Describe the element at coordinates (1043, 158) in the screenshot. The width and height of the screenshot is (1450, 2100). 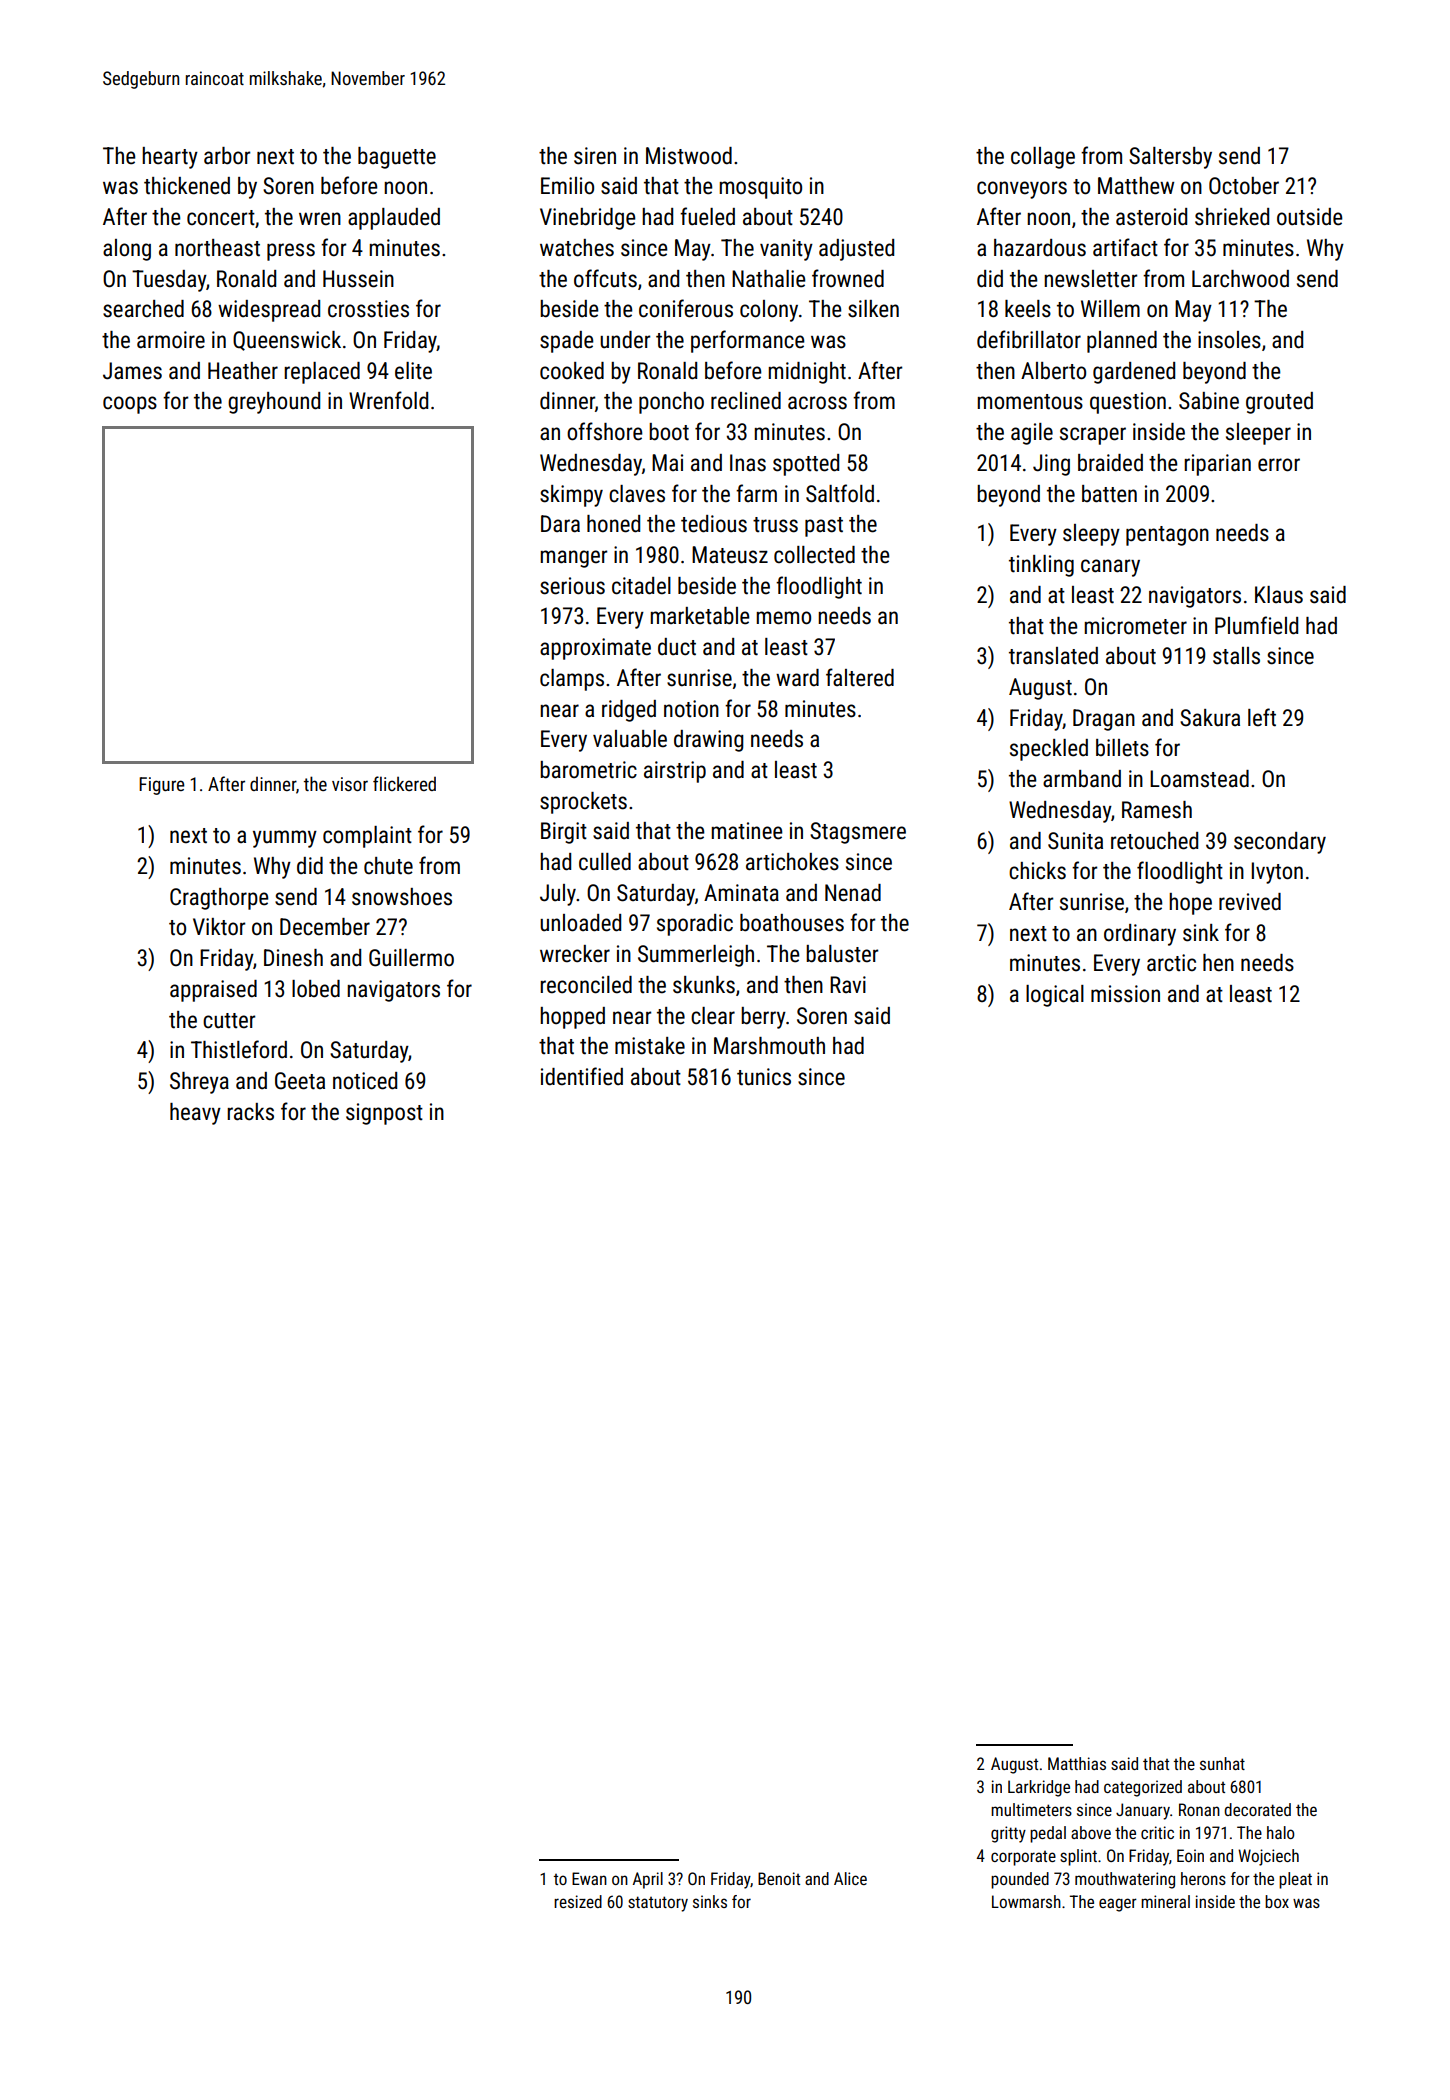
I see `collage` at that location.
